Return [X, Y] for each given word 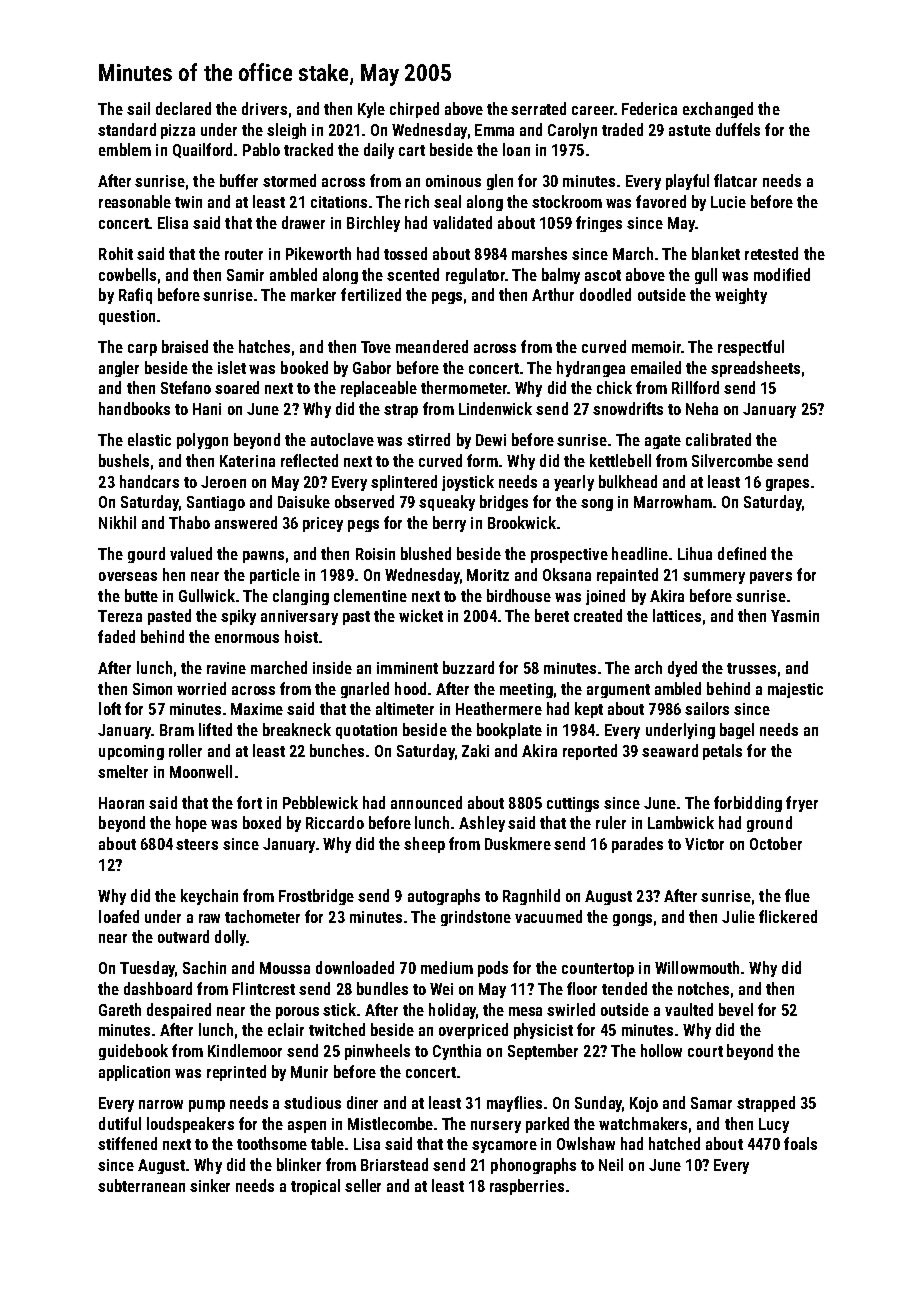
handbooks [134, 408]
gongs [632, 920]
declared [183, 108]
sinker [210, 1185]
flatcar [735, 180]
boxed [262, 822]
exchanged [718, 110]
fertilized [371, 294]
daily [379, 151]
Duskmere [518, 843]
